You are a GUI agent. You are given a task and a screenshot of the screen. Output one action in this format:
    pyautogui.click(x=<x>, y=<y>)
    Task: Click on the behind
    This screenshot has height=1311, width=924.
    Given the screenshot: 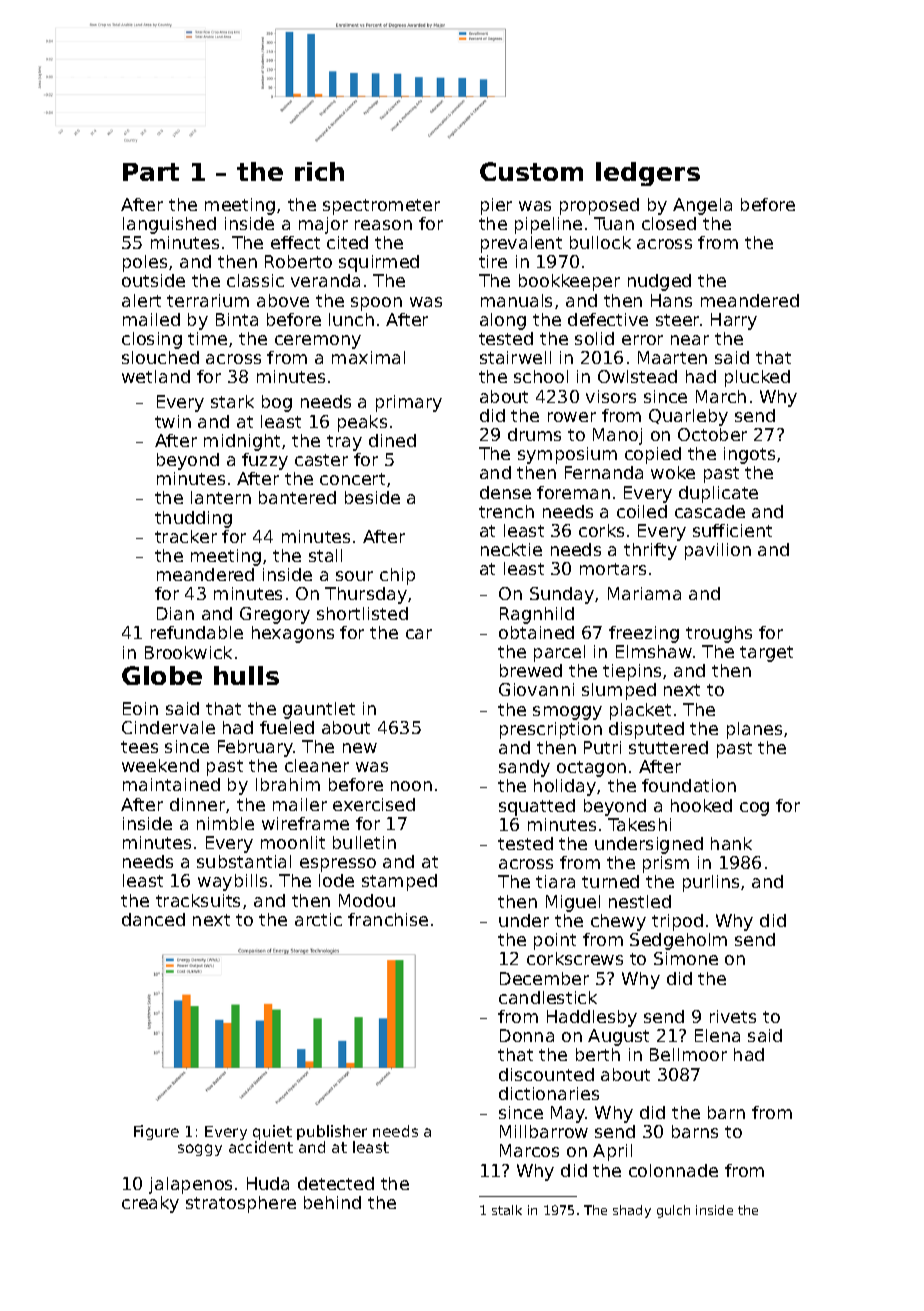 What is the action you would take?
    pyautogui.click(x=332, y=1202)
